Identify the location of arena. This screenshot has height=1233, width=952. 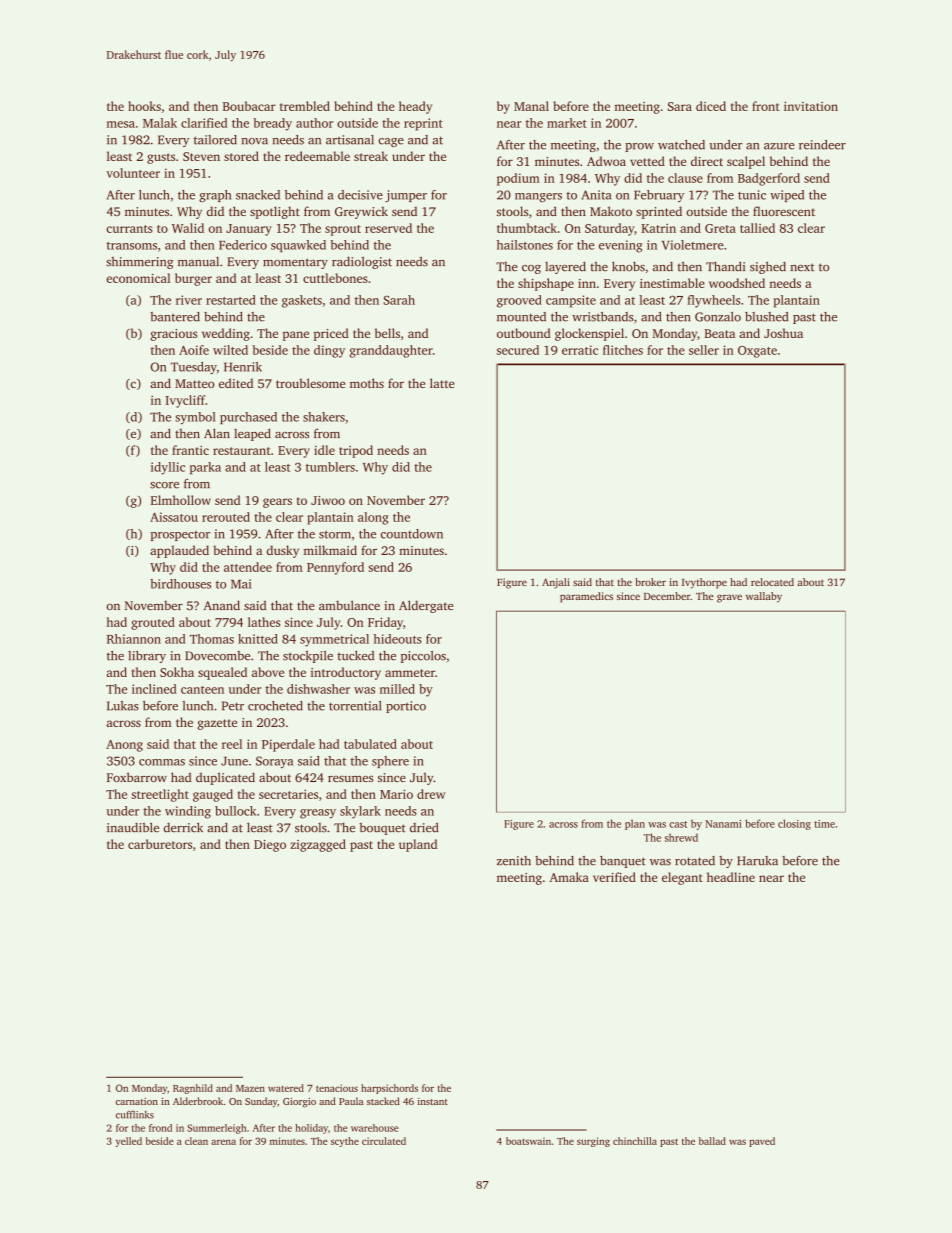
(223, 1142).
